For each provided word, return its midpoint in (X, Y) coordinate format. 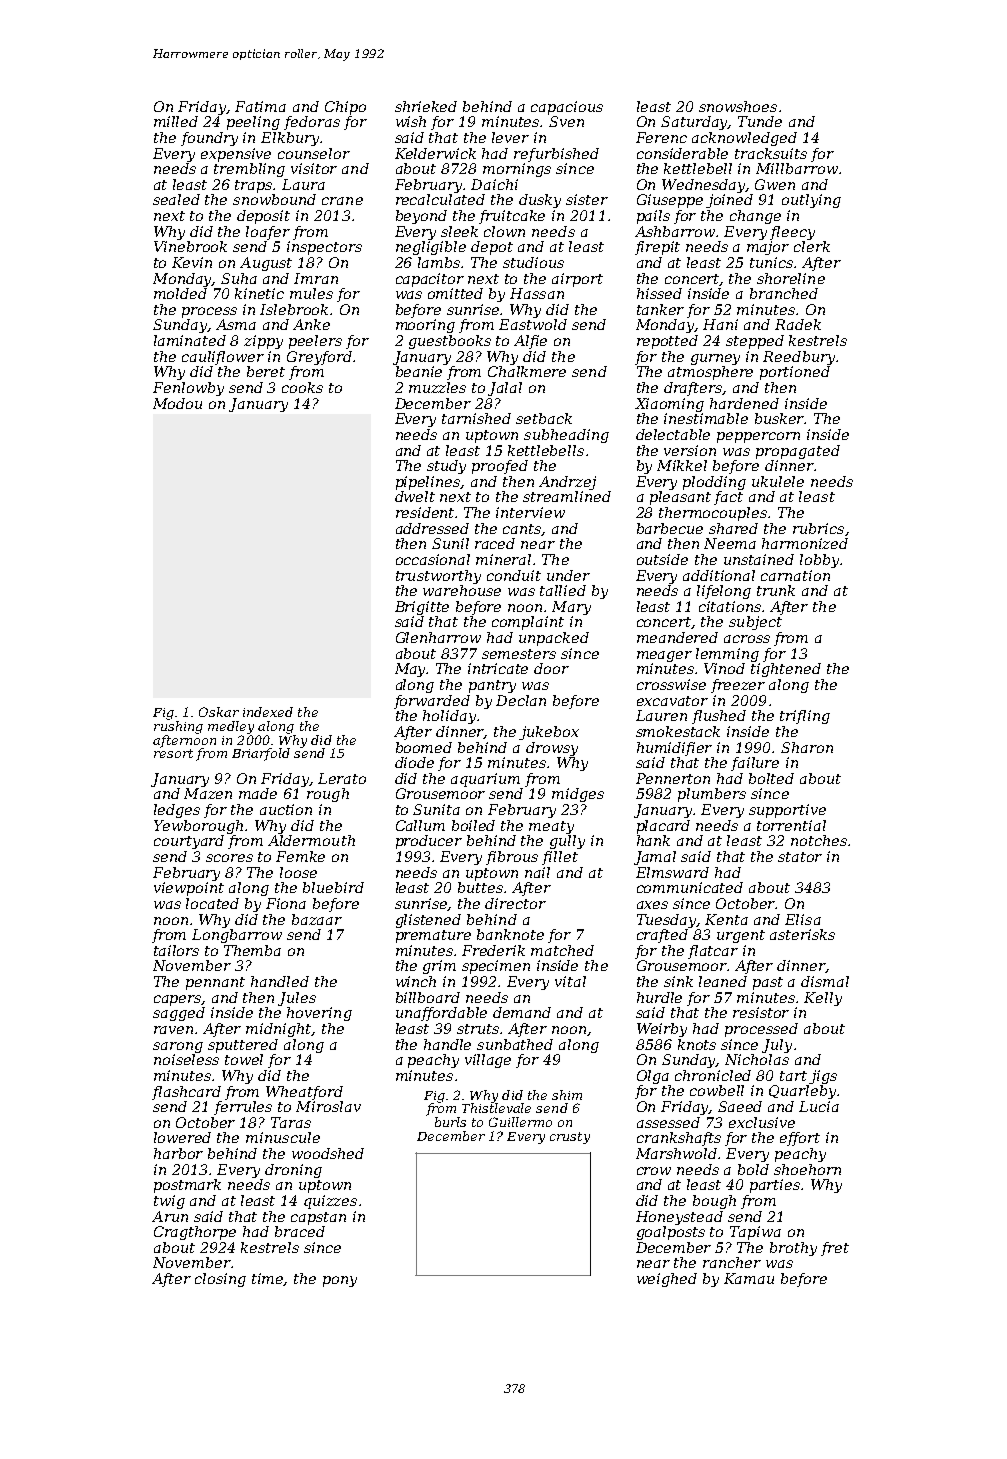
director (515, 903)
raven (173, 1030)
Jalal (505, 389)
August (266, 264)
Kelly (823, 999)
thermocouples (713, 514)
